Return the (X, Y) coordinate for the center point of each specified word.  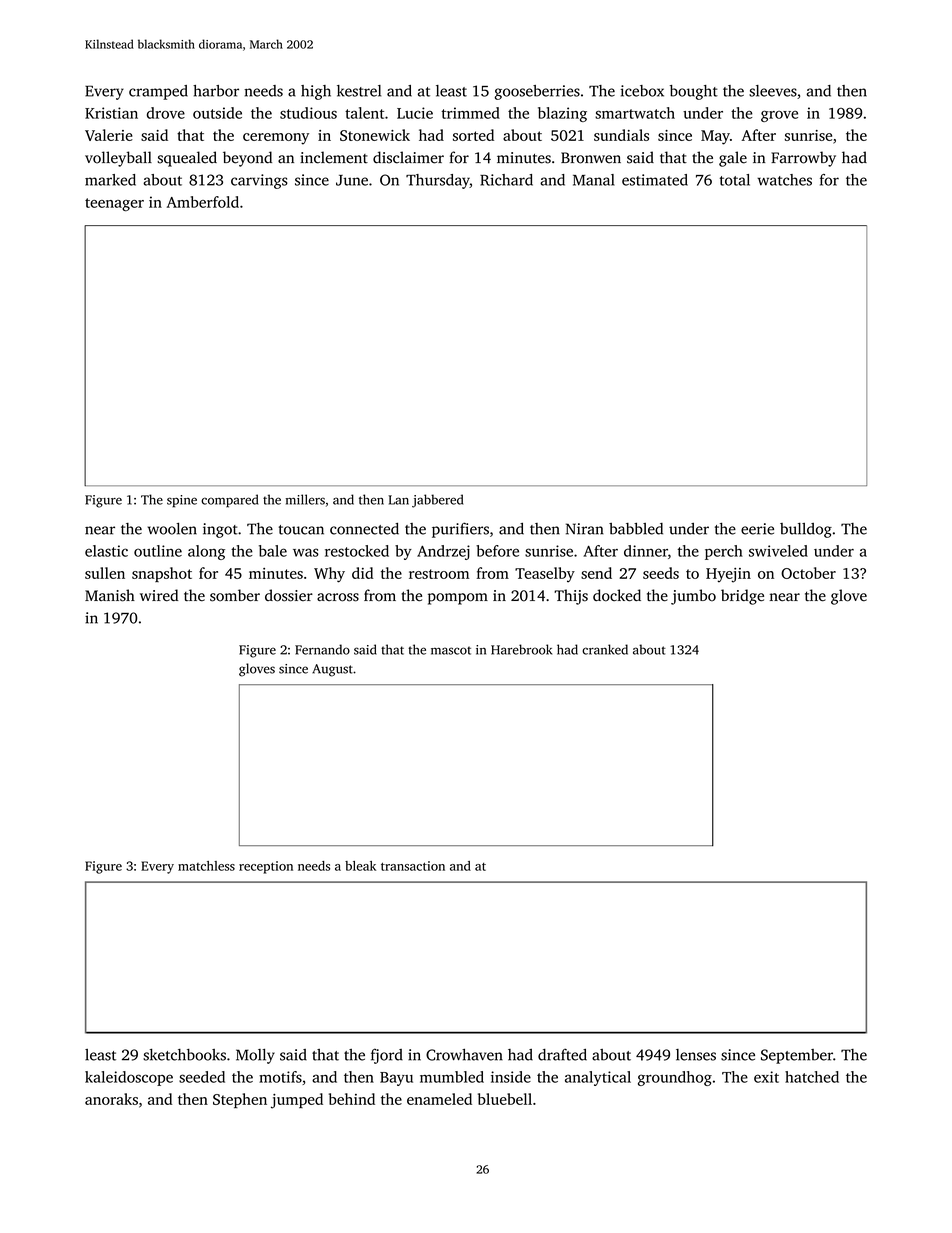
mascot (451, 650)
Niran (585, 529)
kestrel (359, 91)
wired (159, 595)
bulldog (806, 530)
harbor (216, 91)
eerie (757, 529)
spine (182, 501)
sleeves (773, 91)
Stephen (240, 1100)
